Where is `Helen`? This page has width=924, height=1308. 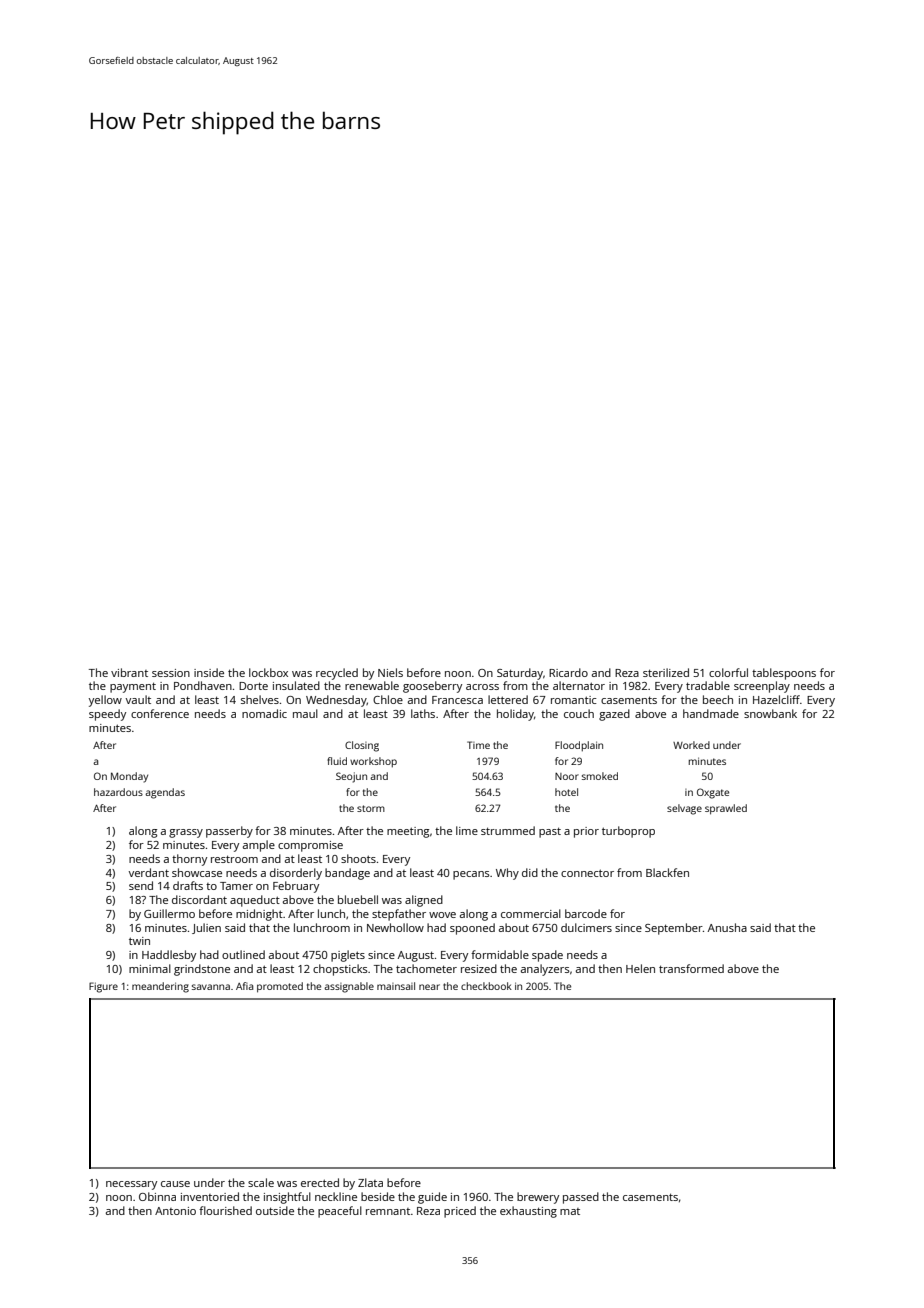 Helen is located at coordinates (640, 968).
